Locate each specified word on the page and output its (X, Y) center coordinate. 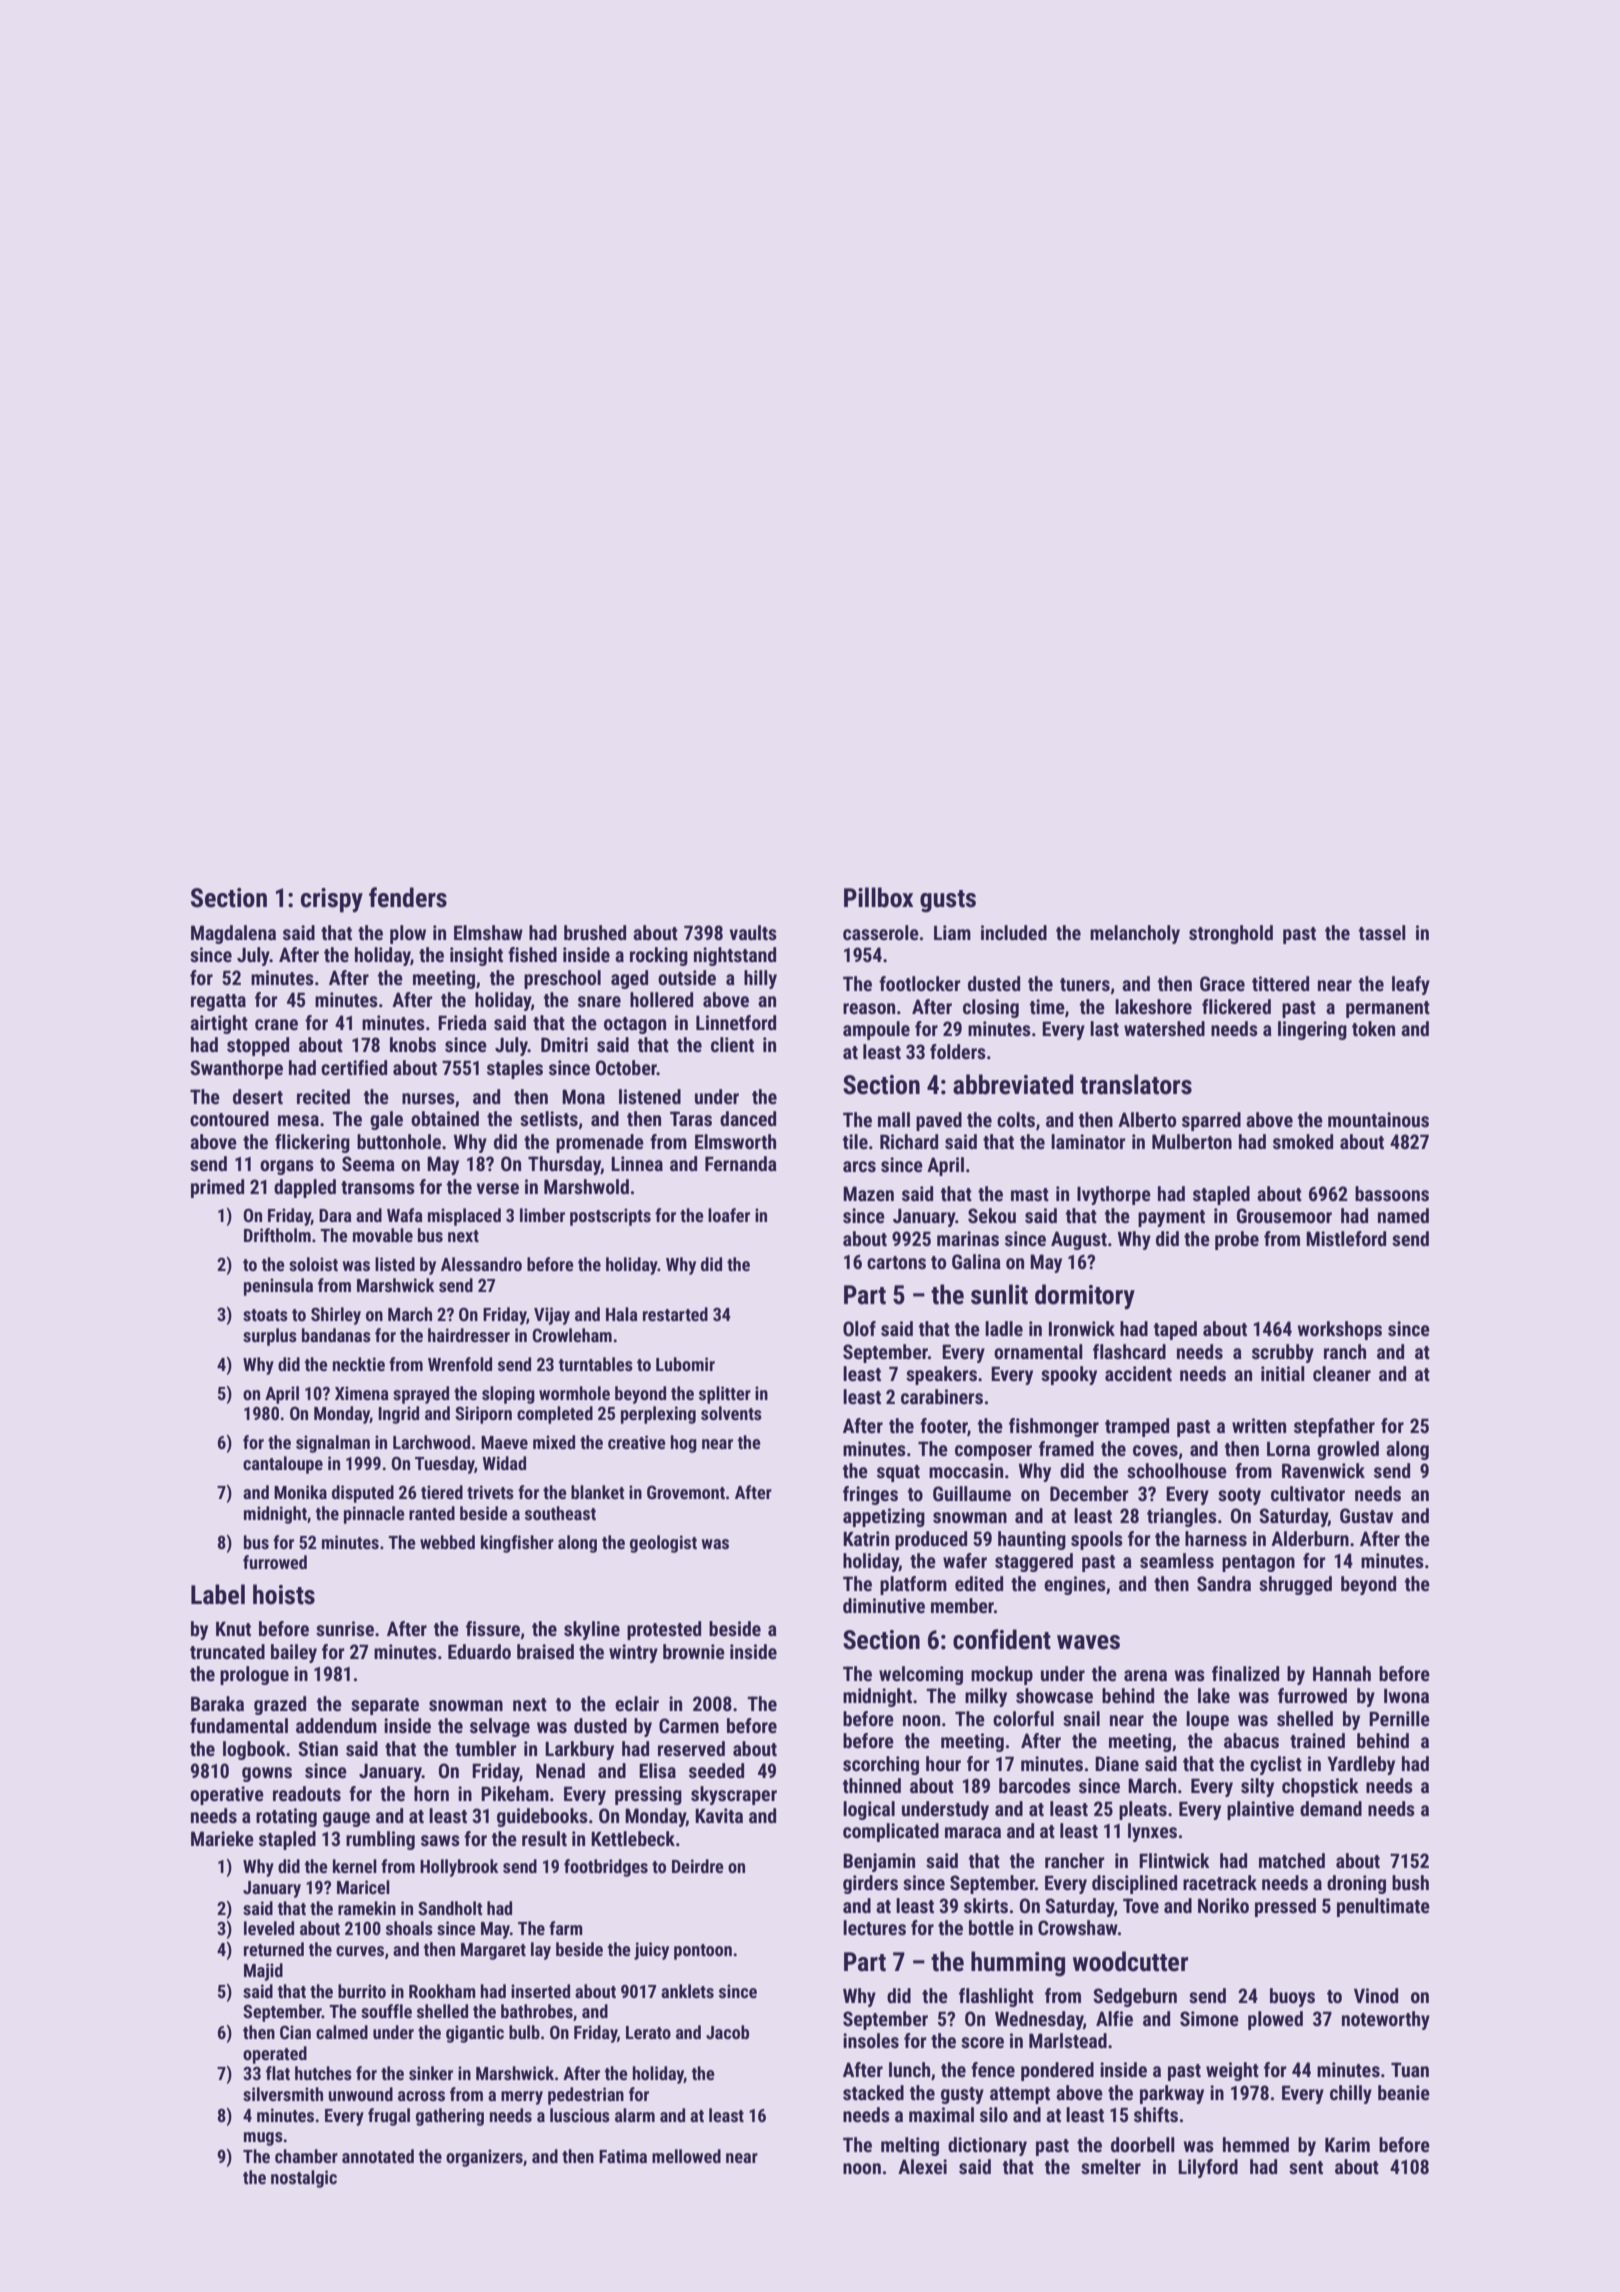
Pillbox (878, 897)
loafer (729, 1215)
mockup (1002, 1675)
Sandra (1224, 1583)
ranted (432, 1513)
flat (278, 2073)
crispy (332, 900)
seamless (1177, 1560)
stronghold (1231, 934)
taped (1175, 1330)
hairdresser (469, 1335)
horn (431, 1793)
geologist (663, 1544)
